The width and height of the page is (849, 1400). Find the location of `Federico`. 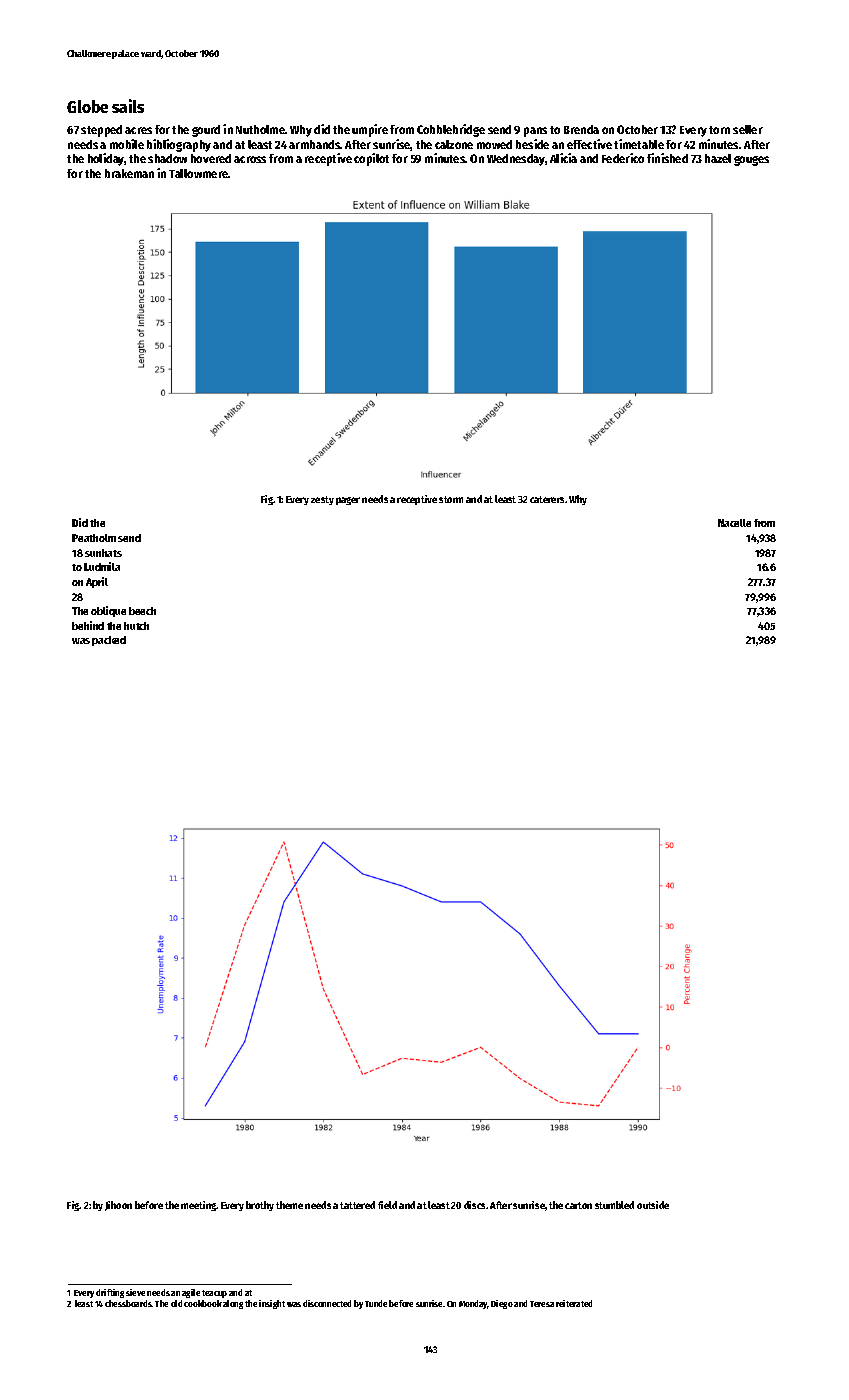

Federico is located at coordinates (623, 158).
